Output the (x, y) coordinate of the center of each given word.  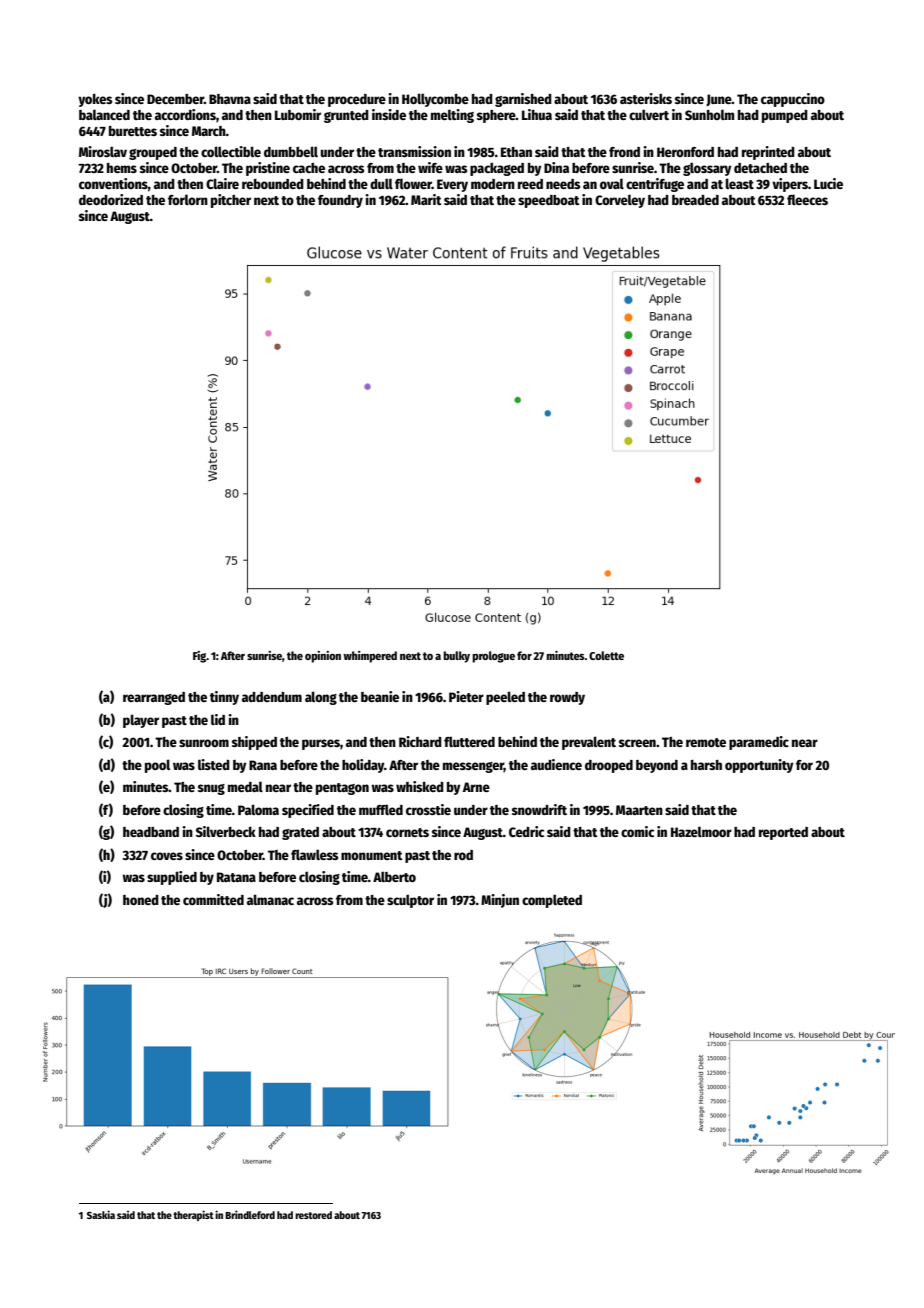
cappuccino (793, 100)
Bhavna (230, 99)
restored (313, 1215)
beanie (380, 696)
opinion (323, 657)
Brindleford (250, 1214)
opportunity (759, 766)
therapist (193, 1215)
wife (430, 167)
